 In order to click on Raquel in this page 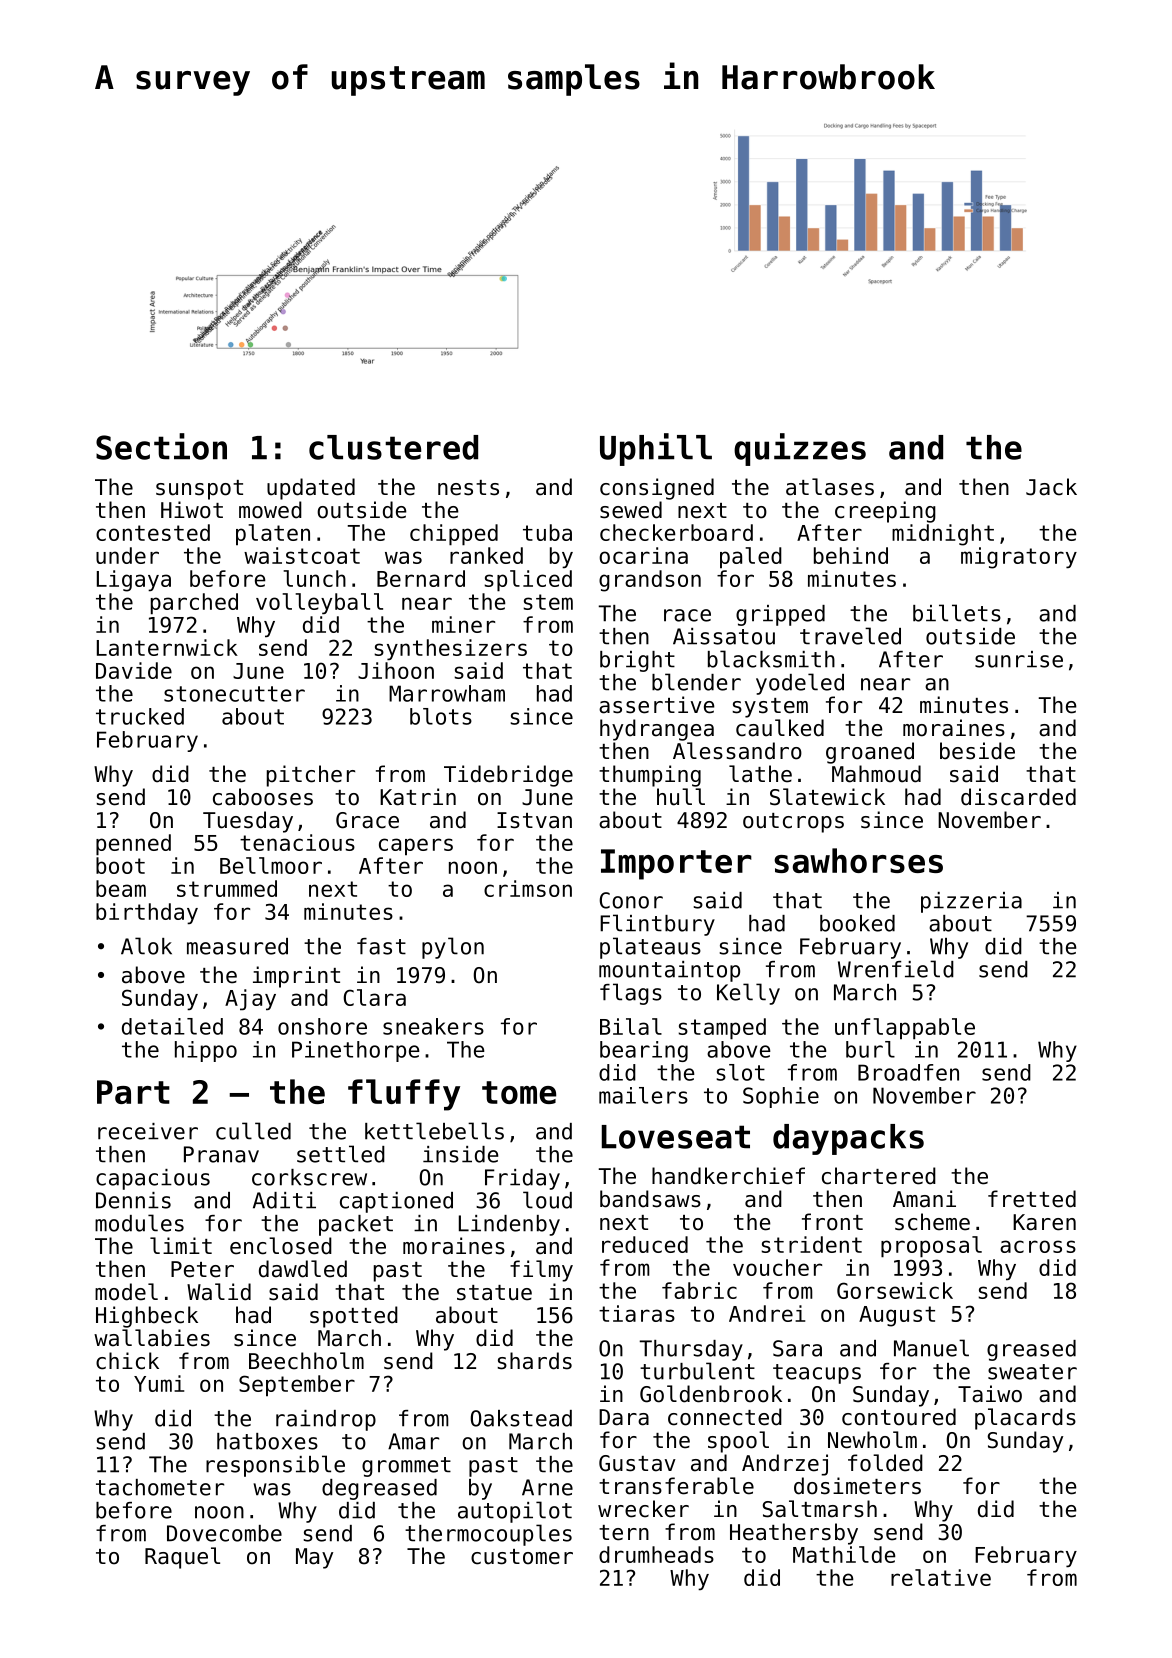, I will do `click(182, 1558)`.
